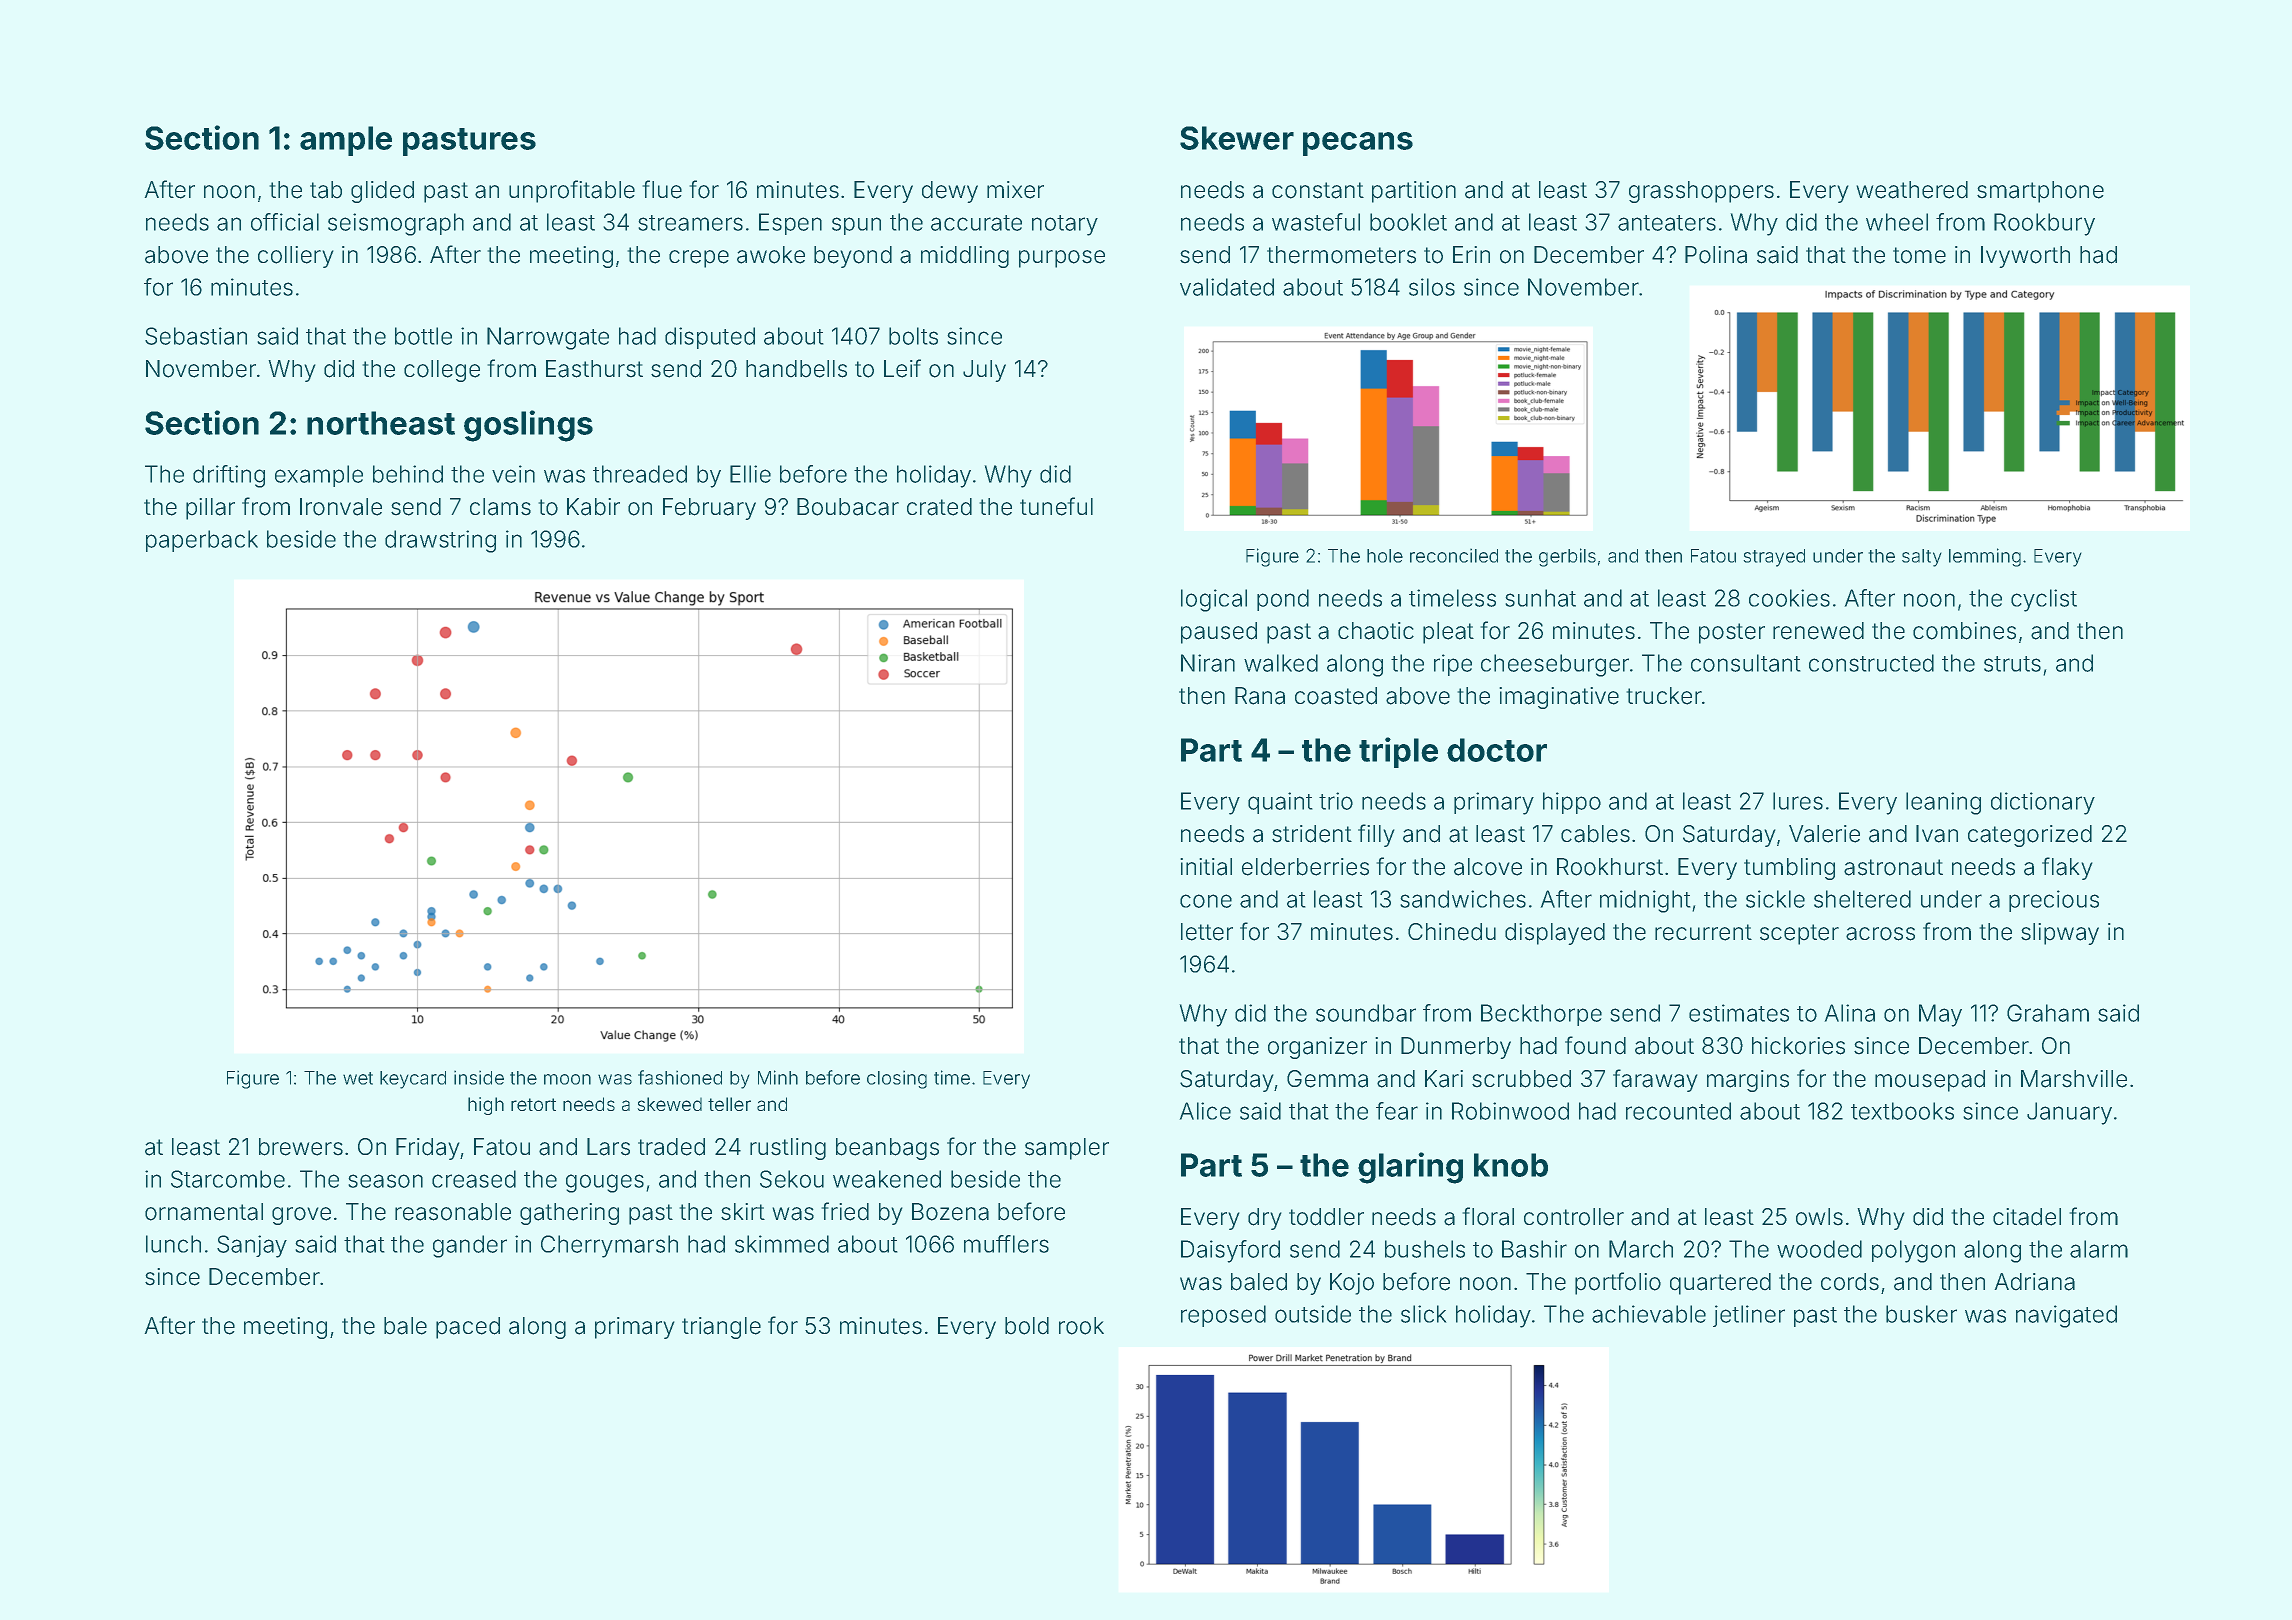 The image size is (2292, 1620). I want to click on citadel, so click(2027, 1217).
